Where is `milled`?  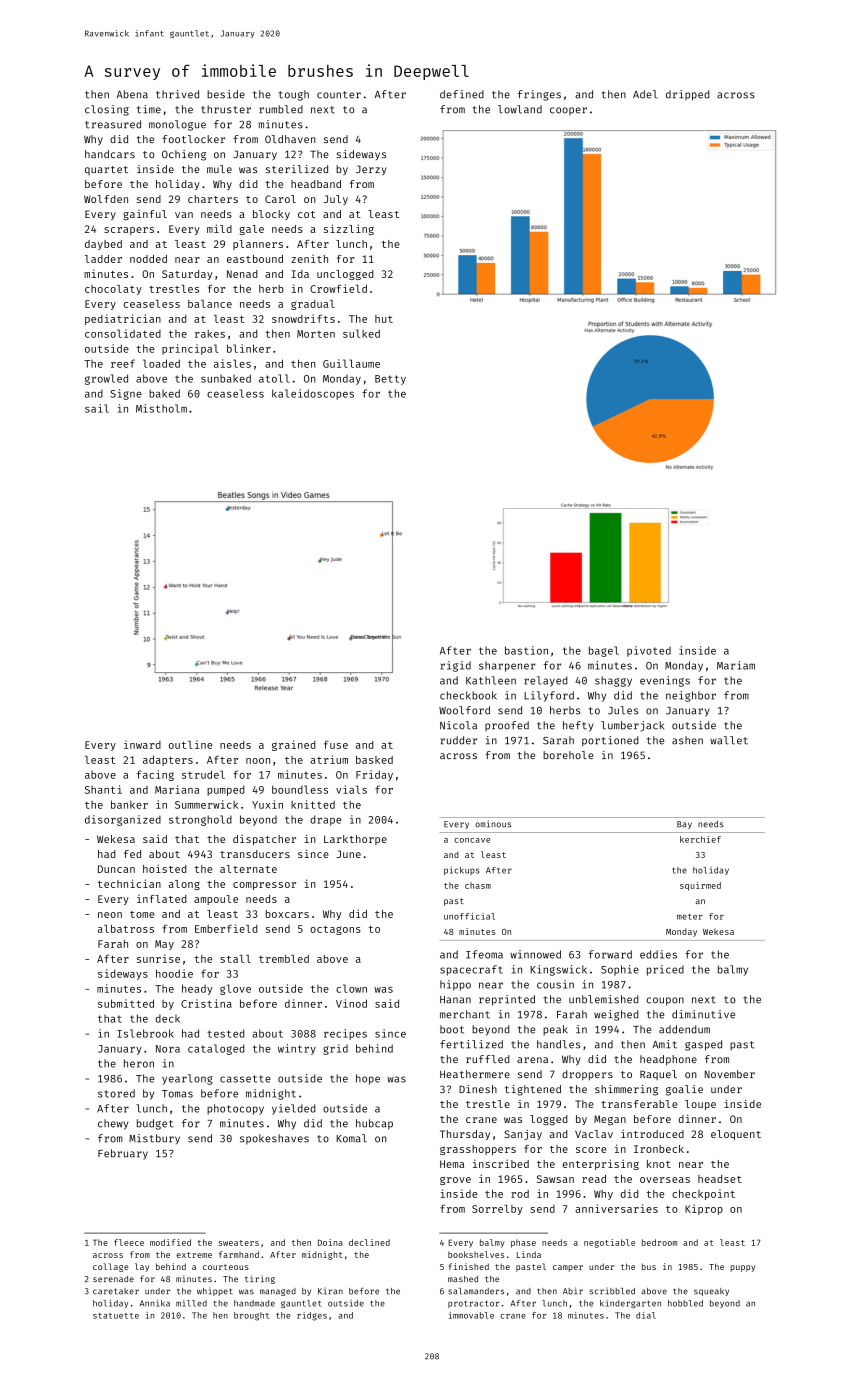
milled is located at coordinates (191, 1303).
